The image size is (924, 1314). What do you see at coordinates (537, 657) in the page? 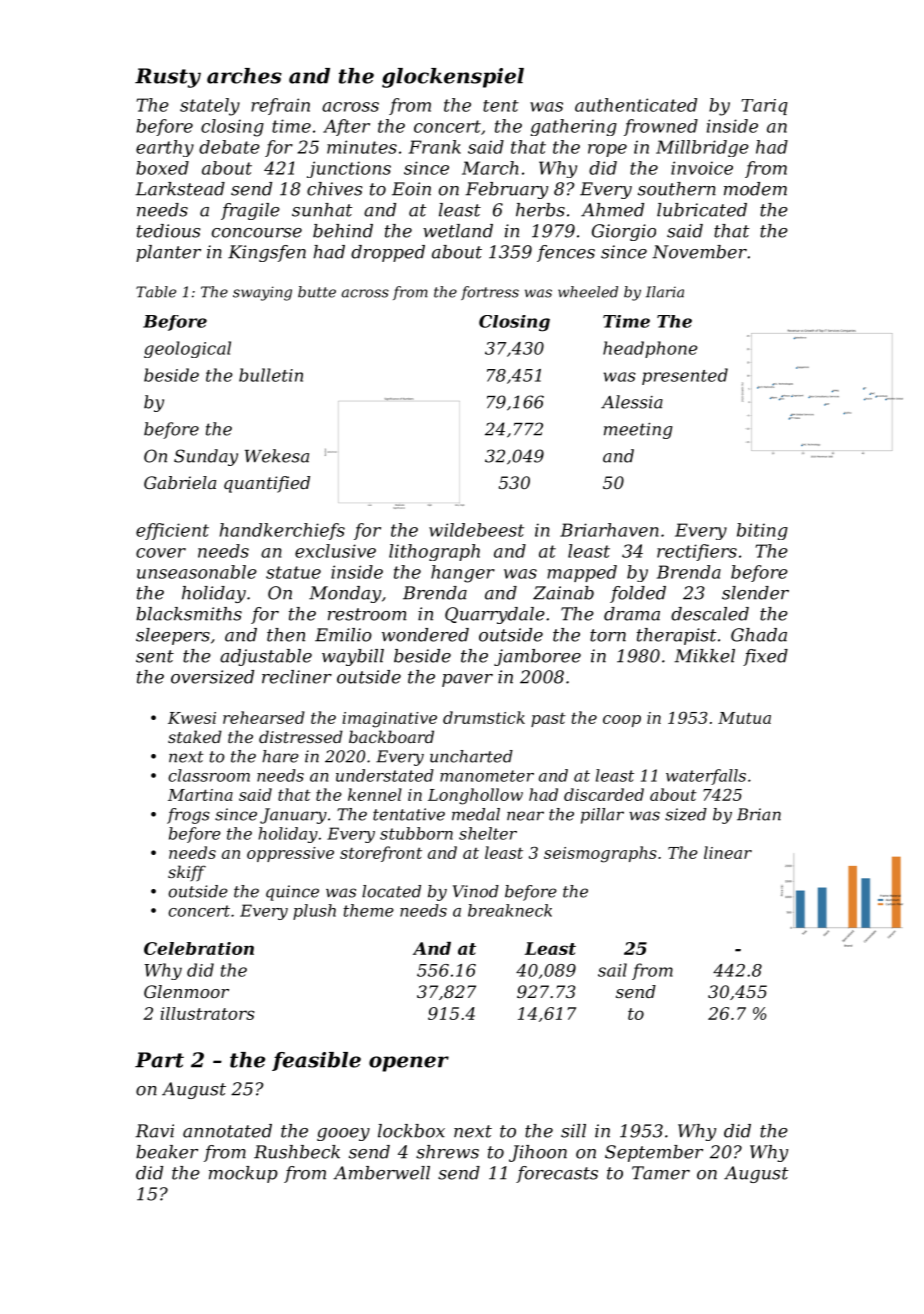
I see `jamboree` at bounding box center [537, 657].
